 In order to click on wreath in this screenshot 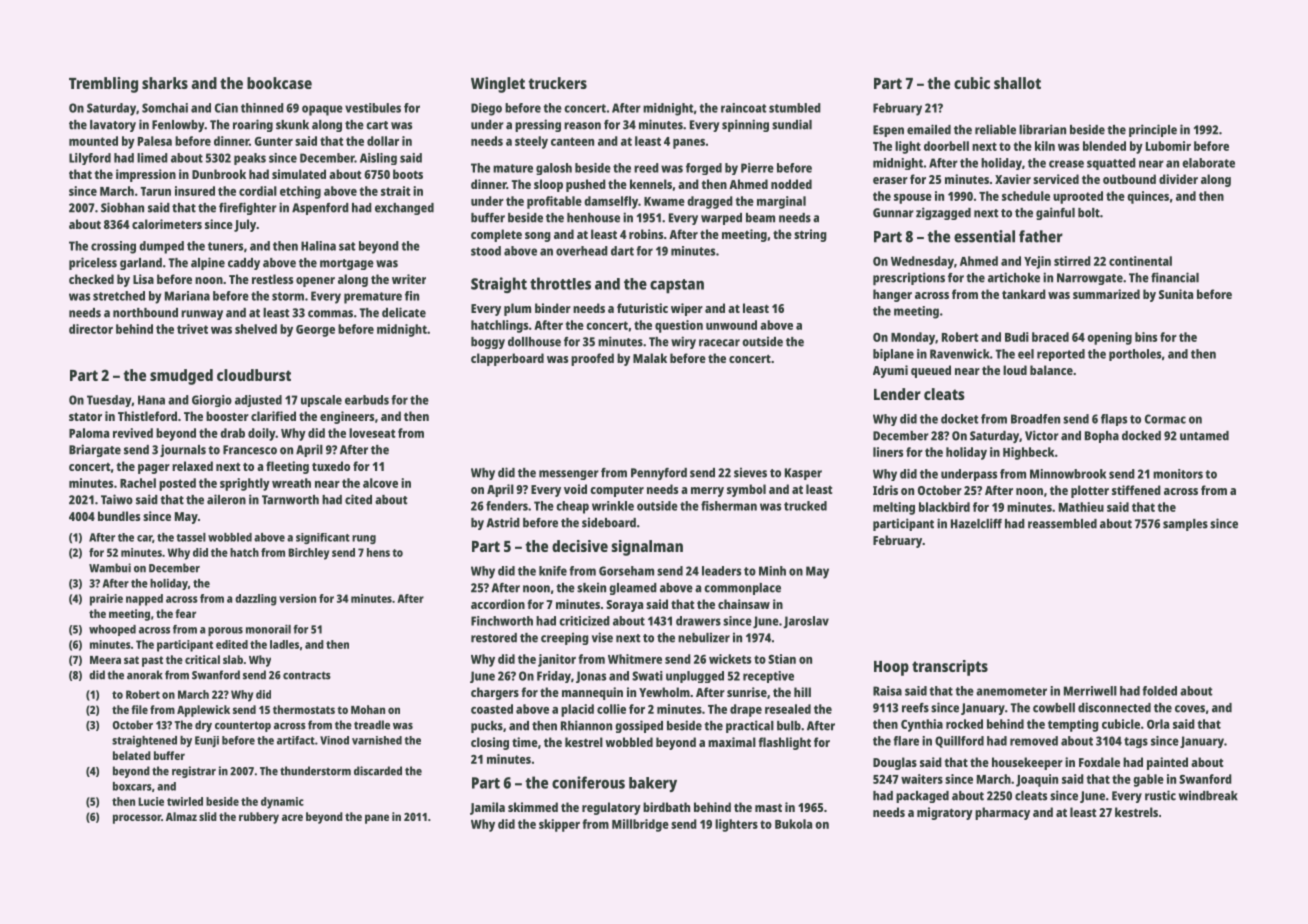, I will do `click(291, 483)`.
